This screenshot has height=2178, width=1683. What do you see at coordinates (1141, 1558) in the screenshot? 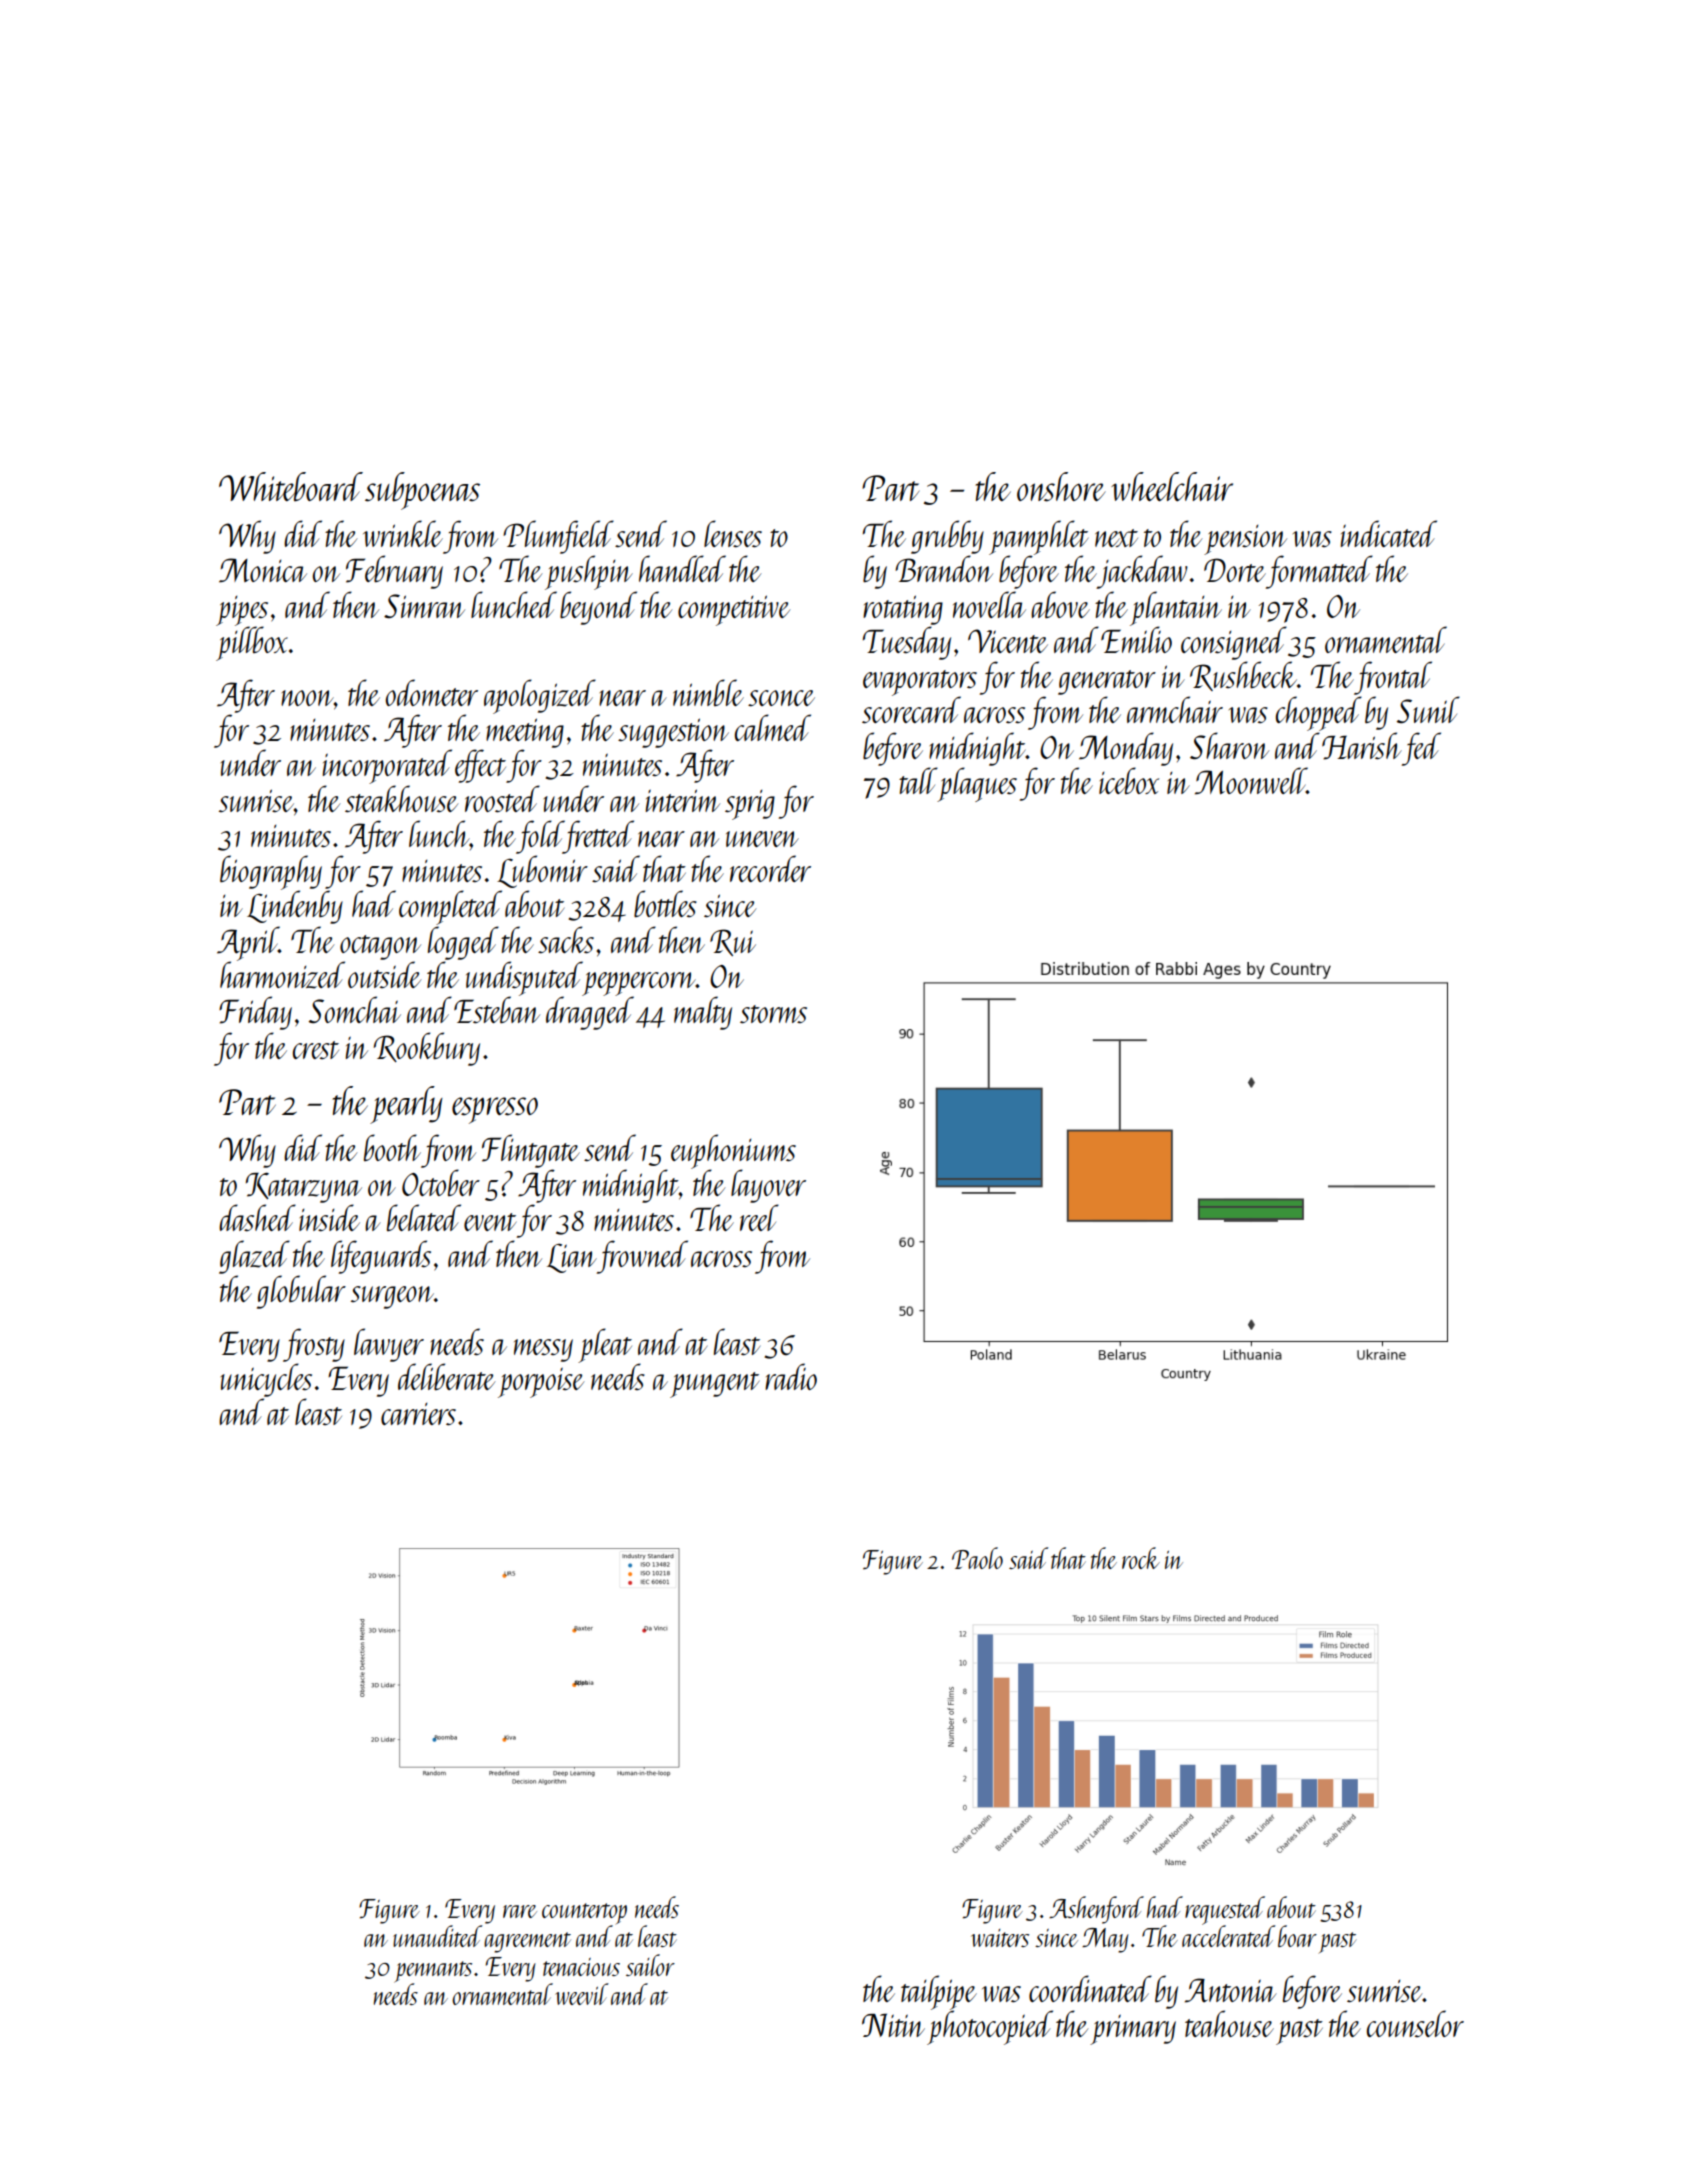
I see `rock` at bounding box center [1141, 1558].
